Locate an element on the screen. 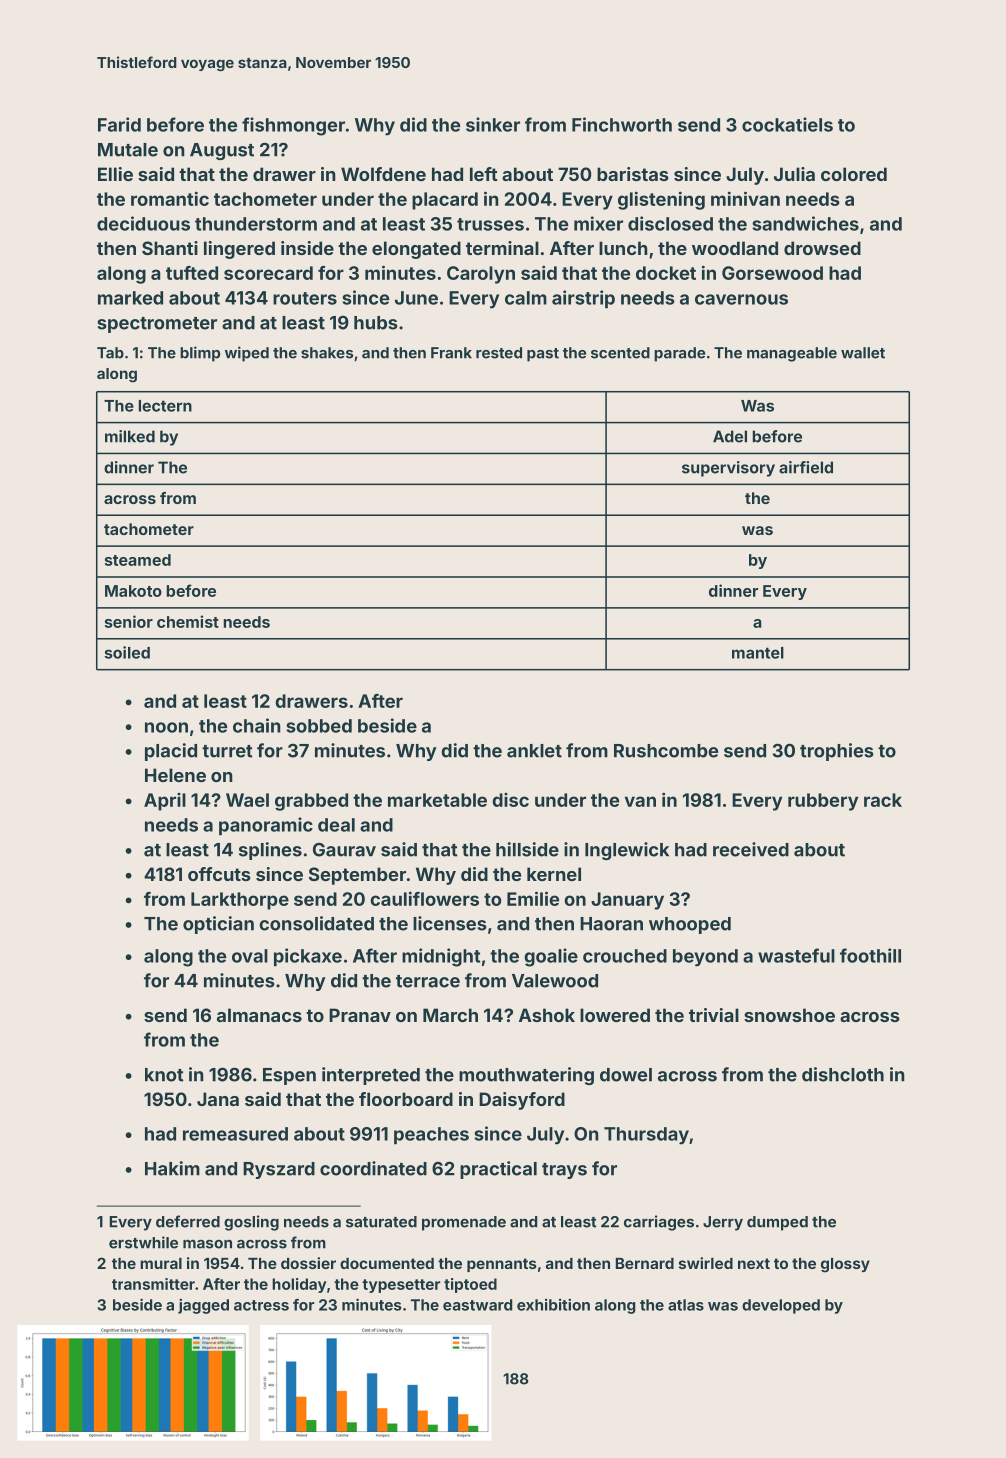 The width and height of the screenshot is (1006, 1458). cockatiels is located at coordinates (787, 124).
